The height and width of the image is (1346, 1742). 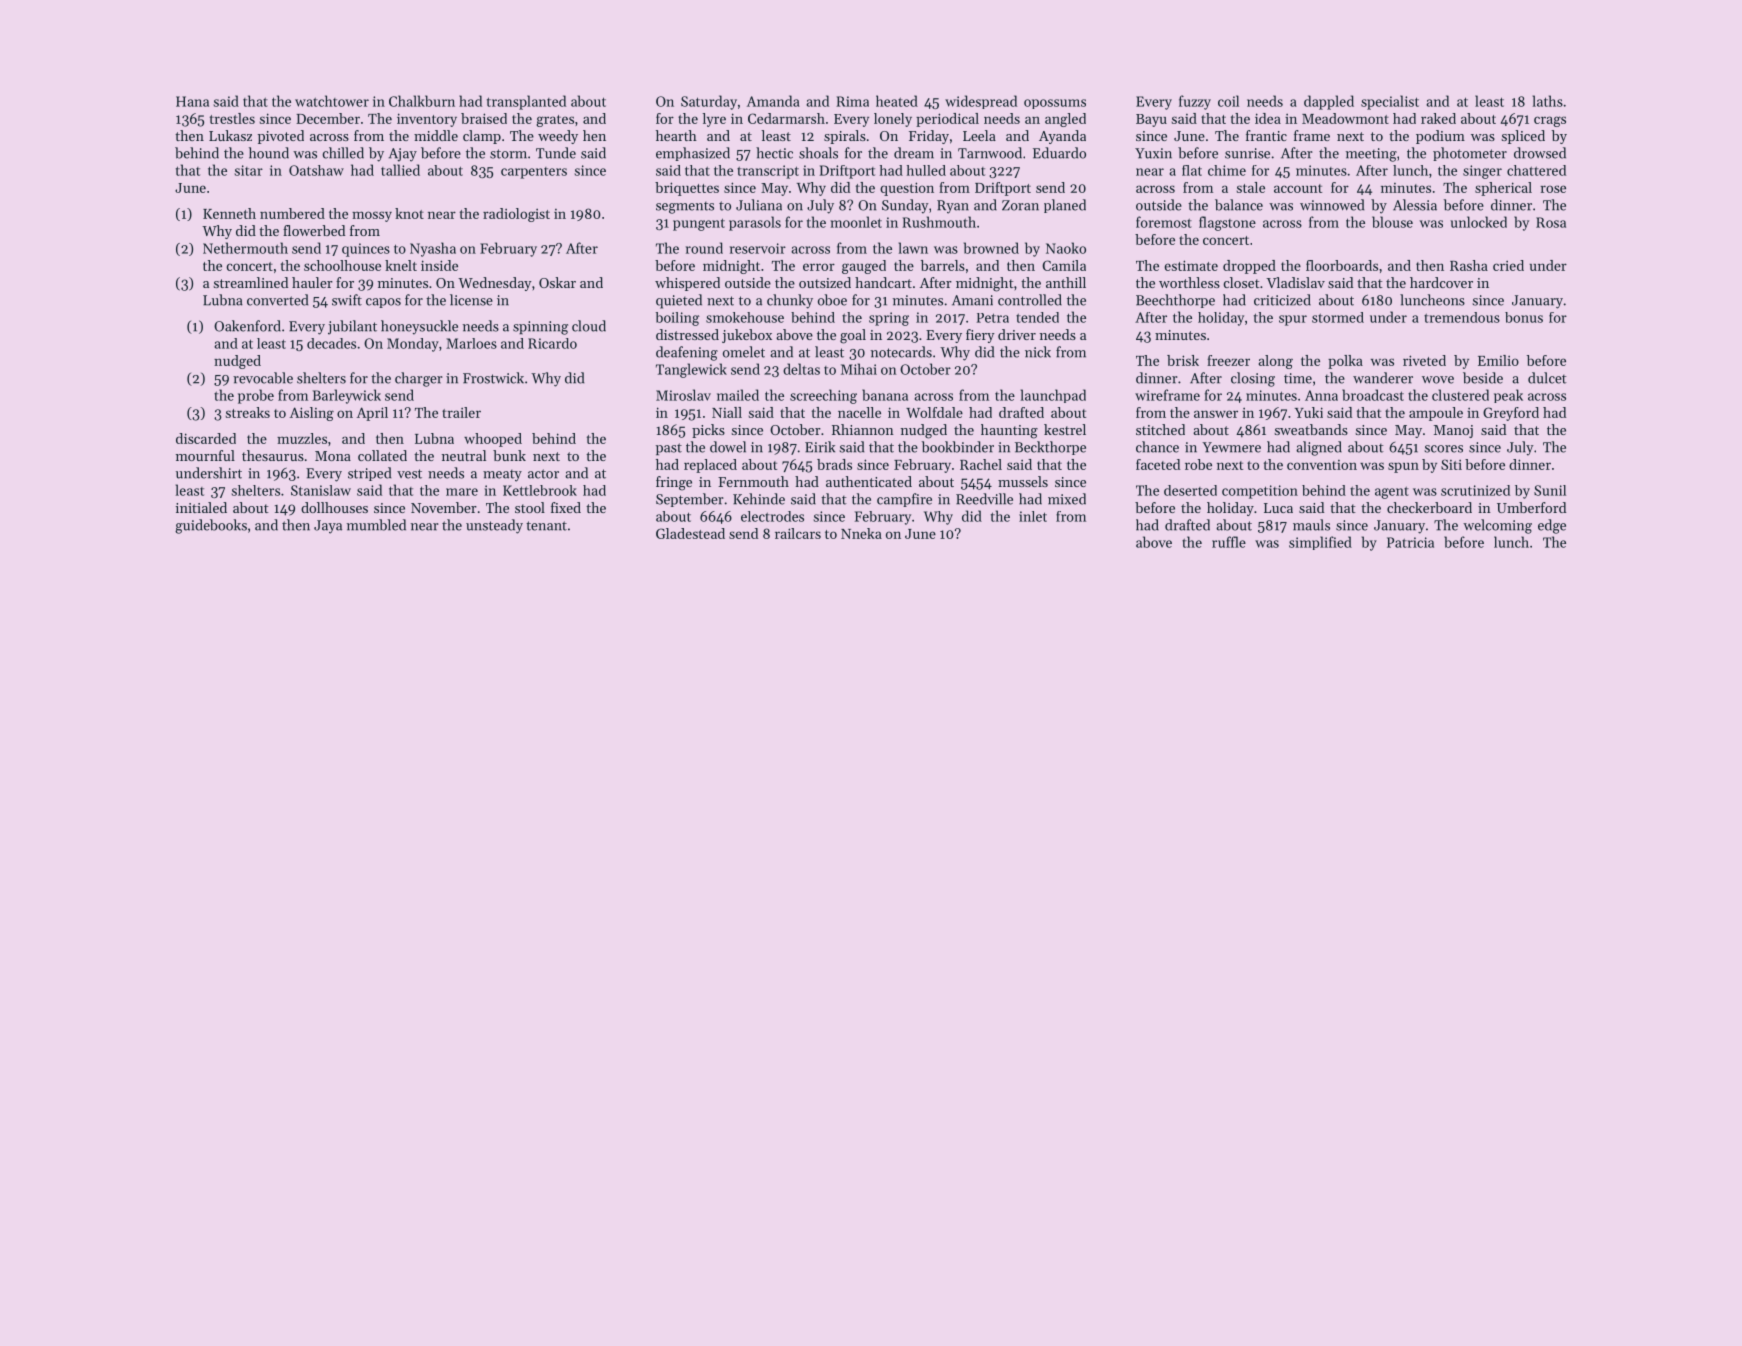 What do you see at coordinates (953, 207) in the image?
I see `Ryan` at bounding box center [953, 207].
